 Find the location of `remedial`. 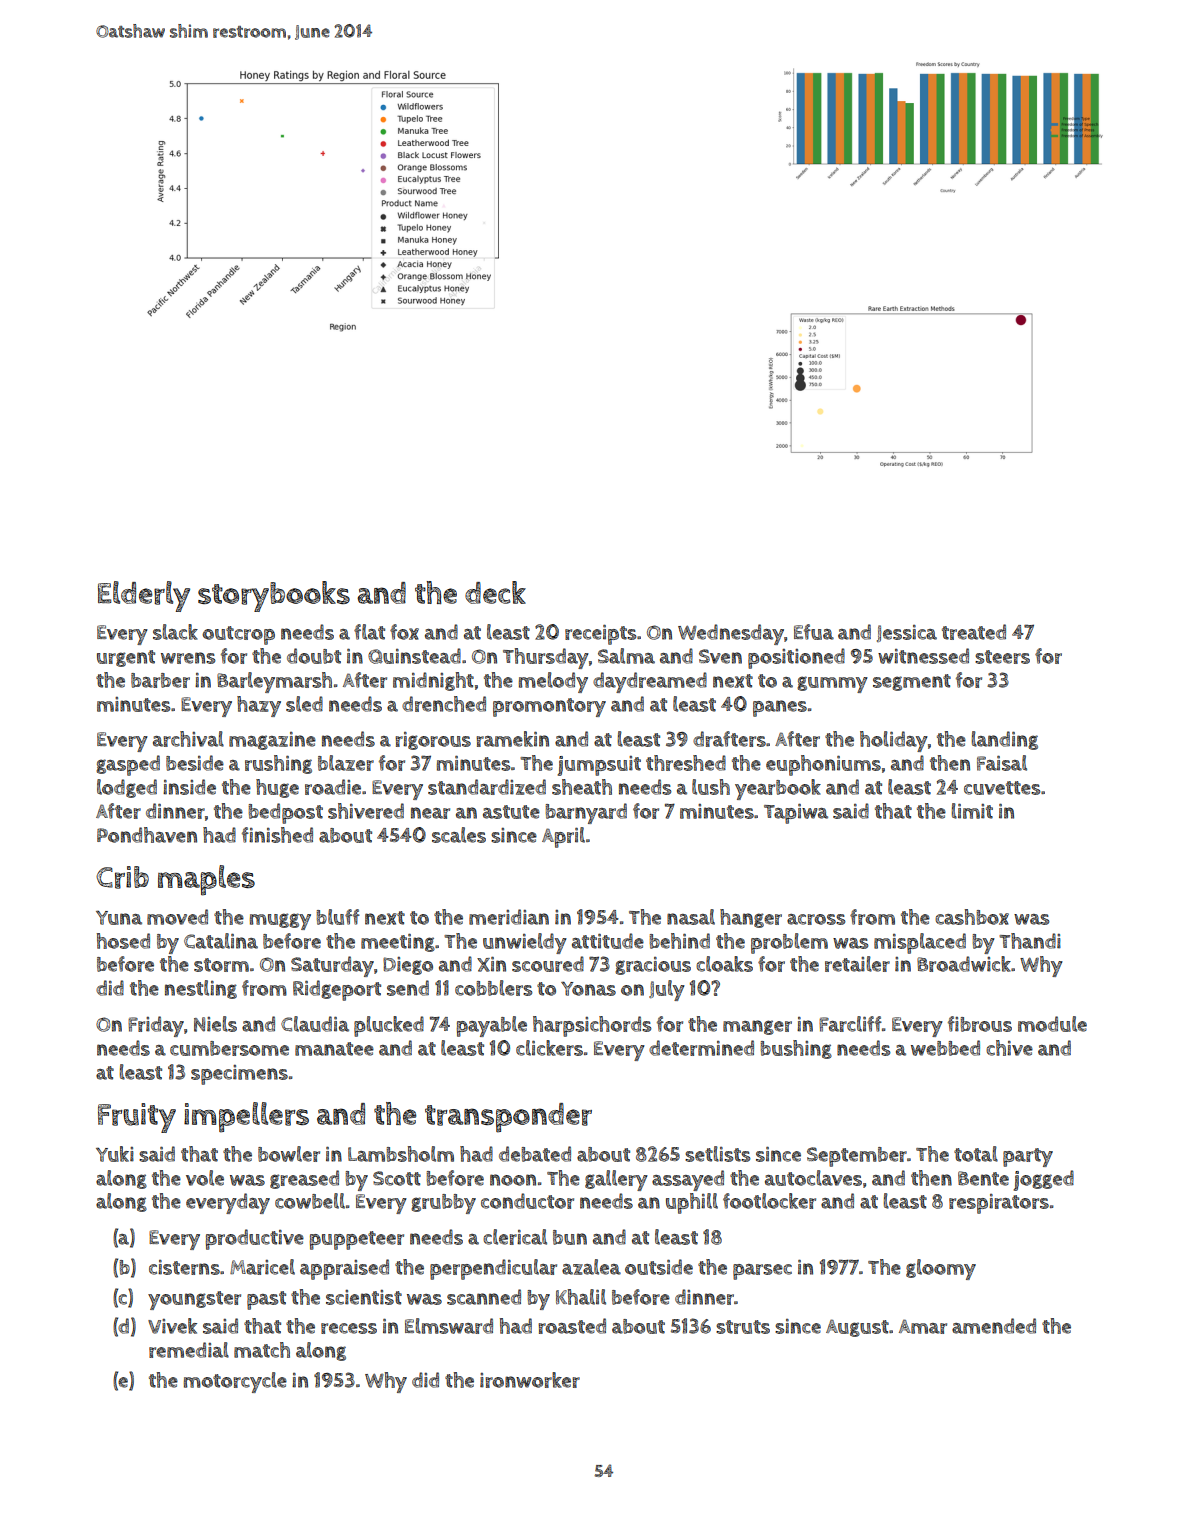

remedial is located at coordinates (189, 1350).
